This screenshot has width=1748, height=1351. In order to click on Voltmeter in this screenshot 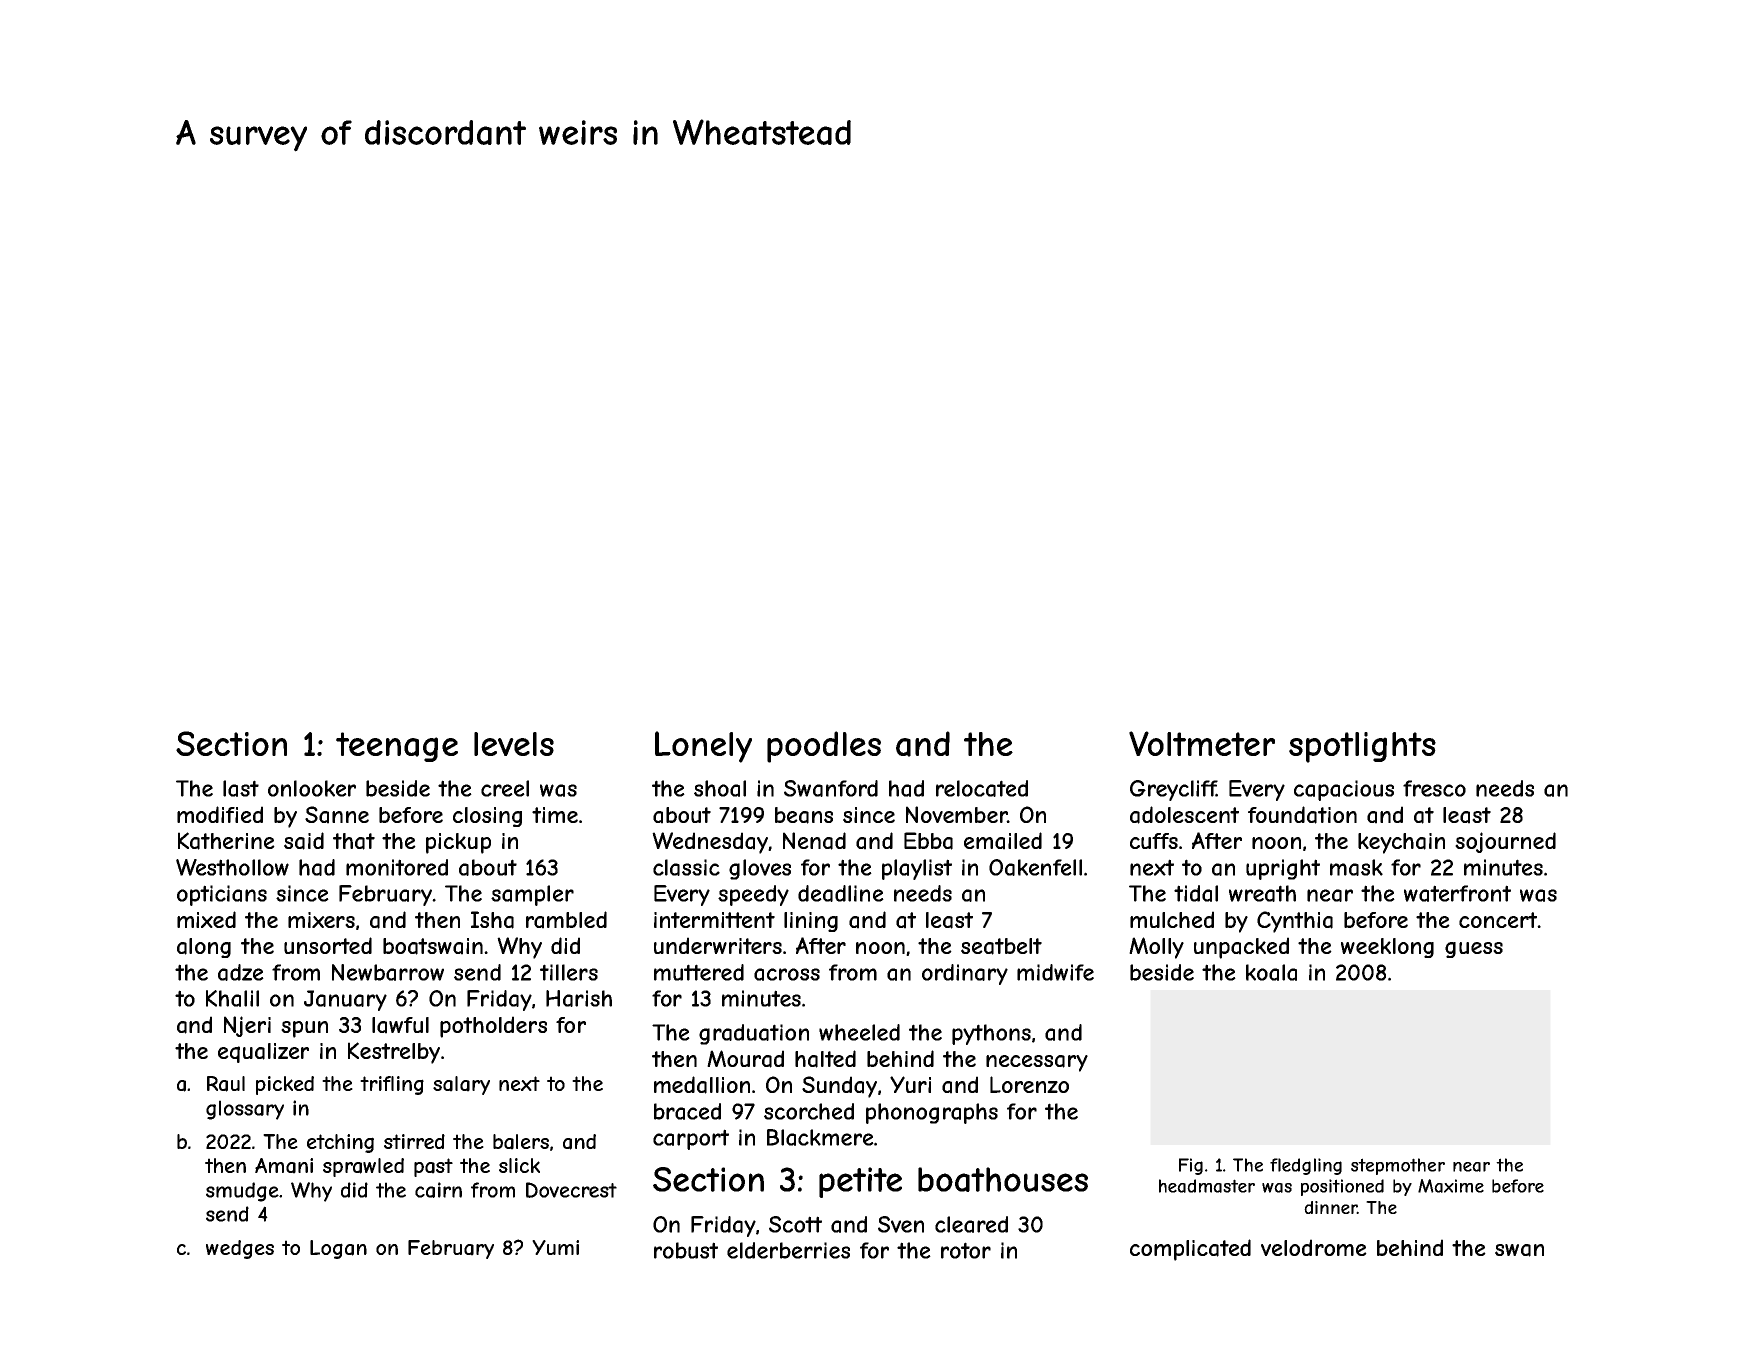, I will do `click(1202, 743)`.
